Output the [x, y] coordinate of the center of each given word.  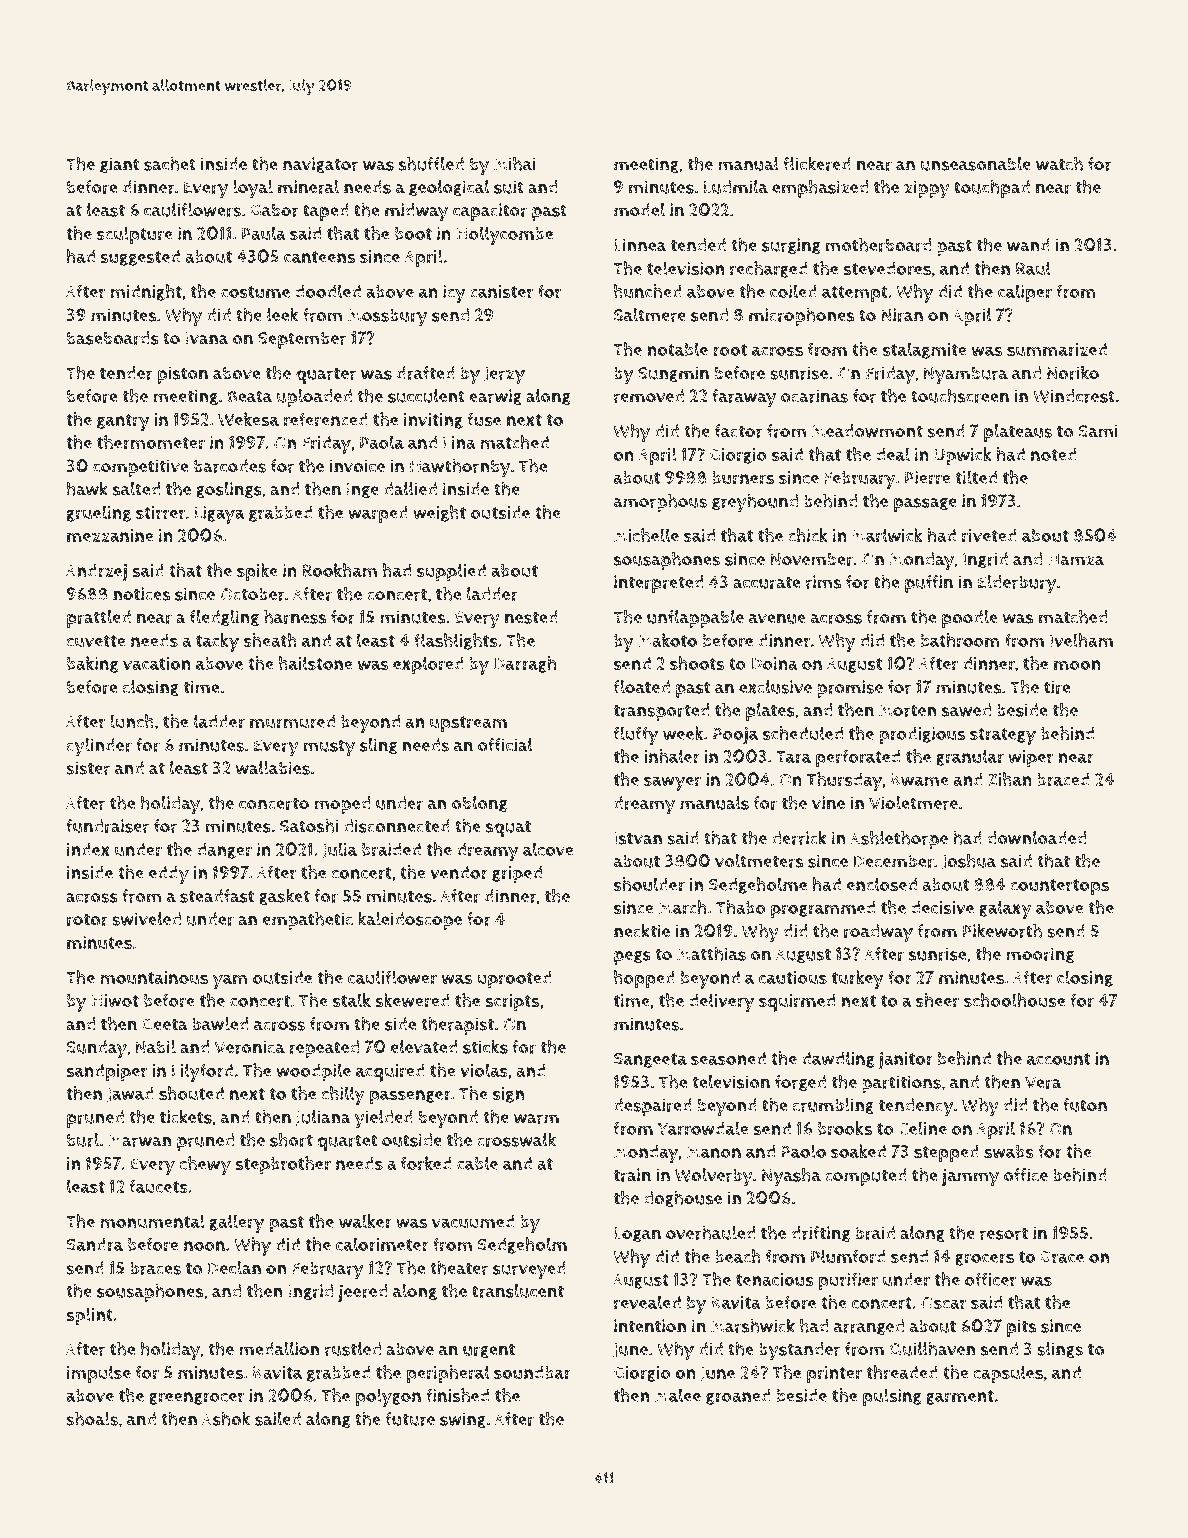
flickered [817, 163]
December [894, 861]
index [88, 849]
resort [1004, 1233]
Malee [678, 1395]
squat [508, 828]
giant [120, 165]
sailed [278, 1419]
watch [1059, 164]
